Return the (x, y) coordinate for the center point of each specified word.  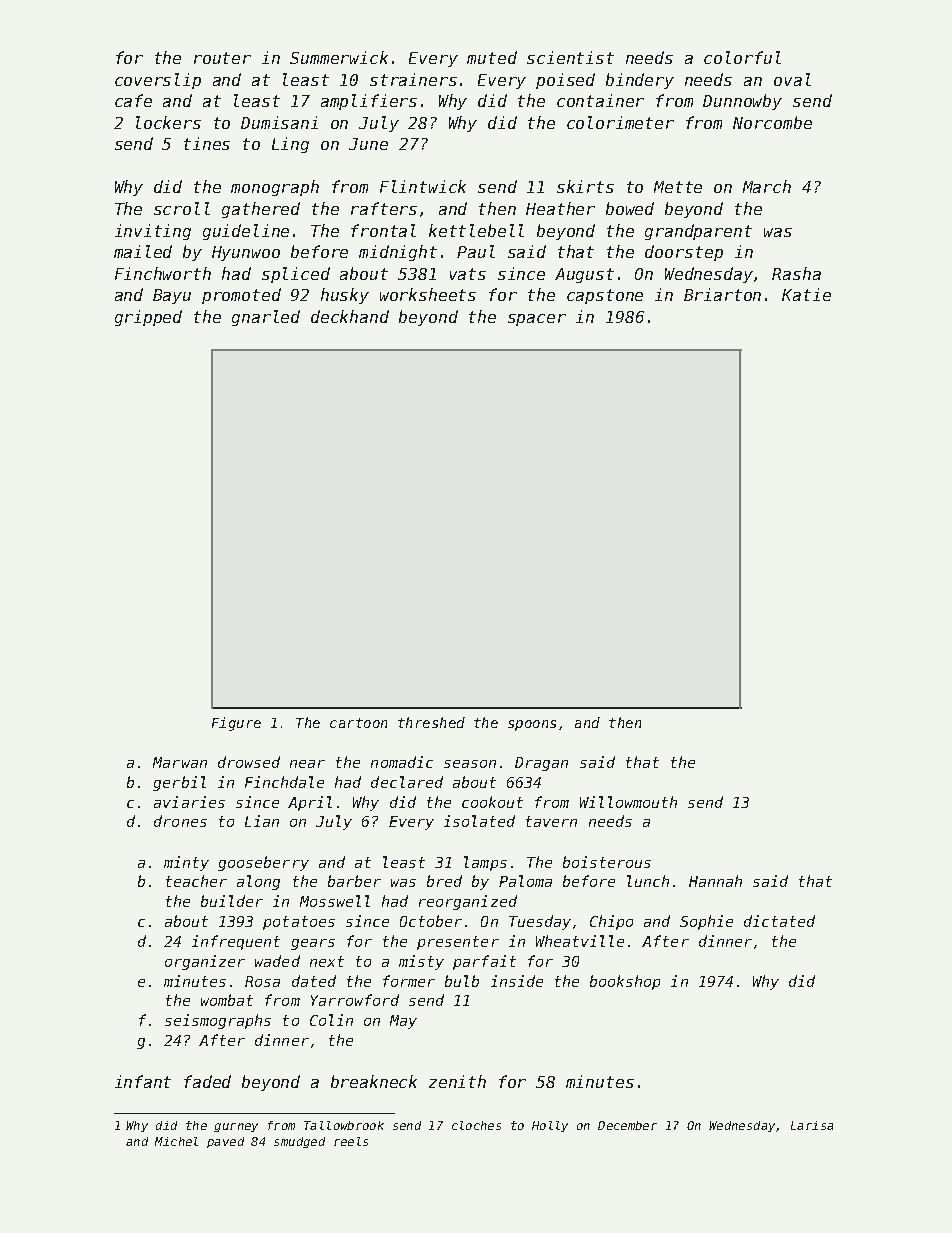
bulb (462, 981)
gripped (148, 318)
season (470, 764)
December (627, 1125)
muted (492, 57)
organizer (205, 962)
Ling (290, 145)
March (767, 186)
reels (351, 1141)
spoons (532, 725)
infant (143, 1081)
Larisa (812, 1125)
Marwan (180, 762)
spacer (537, 320)
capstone (605, 296)
